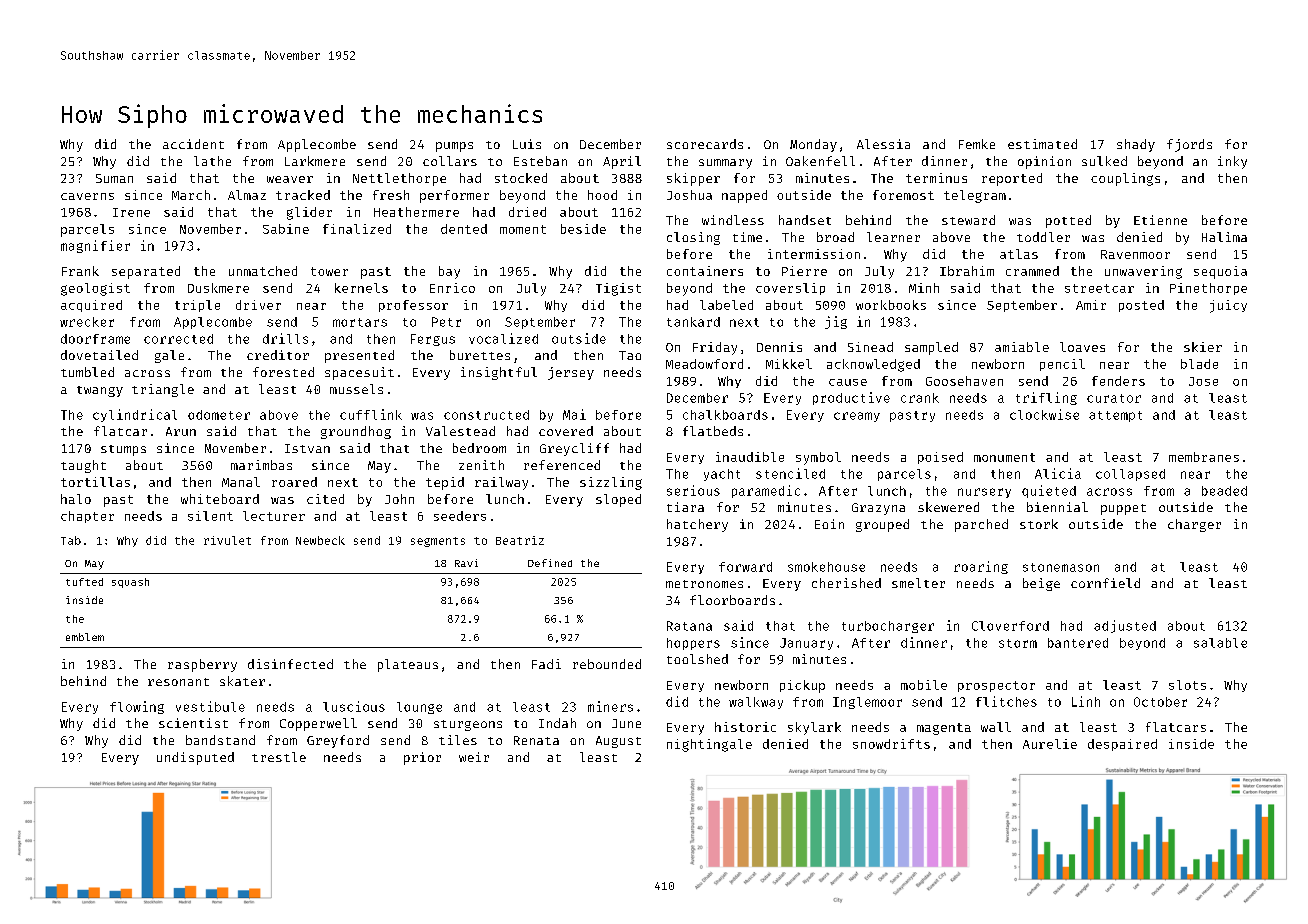 The width and height of the screenshot is (1308, 924). I want to click on Suman, so click(114, 178).
